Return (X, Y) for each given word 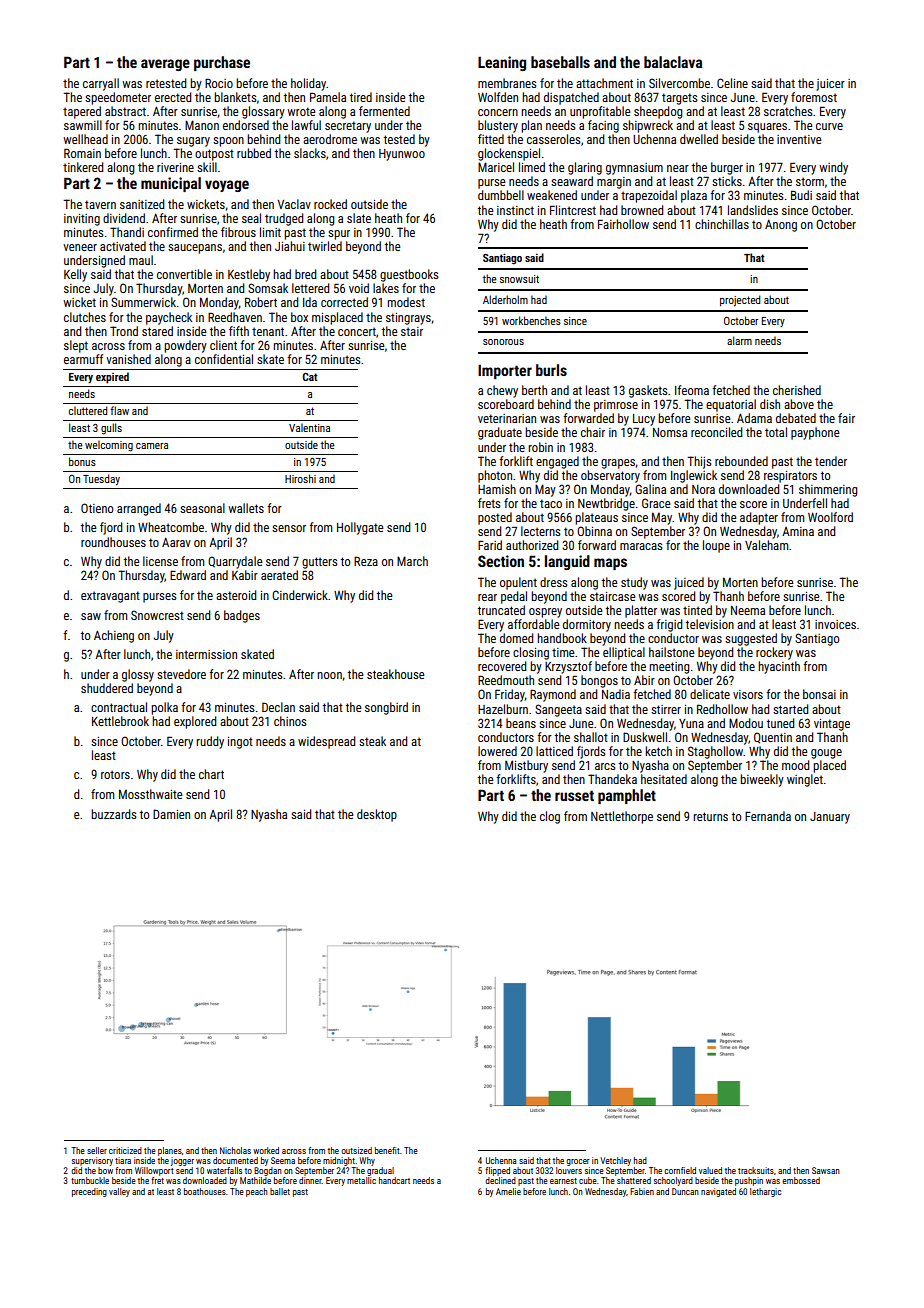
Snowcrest (157, 615)
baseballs (560, 62)
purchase (222, 63)
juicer (830, 85)
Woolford (830, 517)
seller (97, 1150)
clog (550, 817)
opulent (518, 583)
